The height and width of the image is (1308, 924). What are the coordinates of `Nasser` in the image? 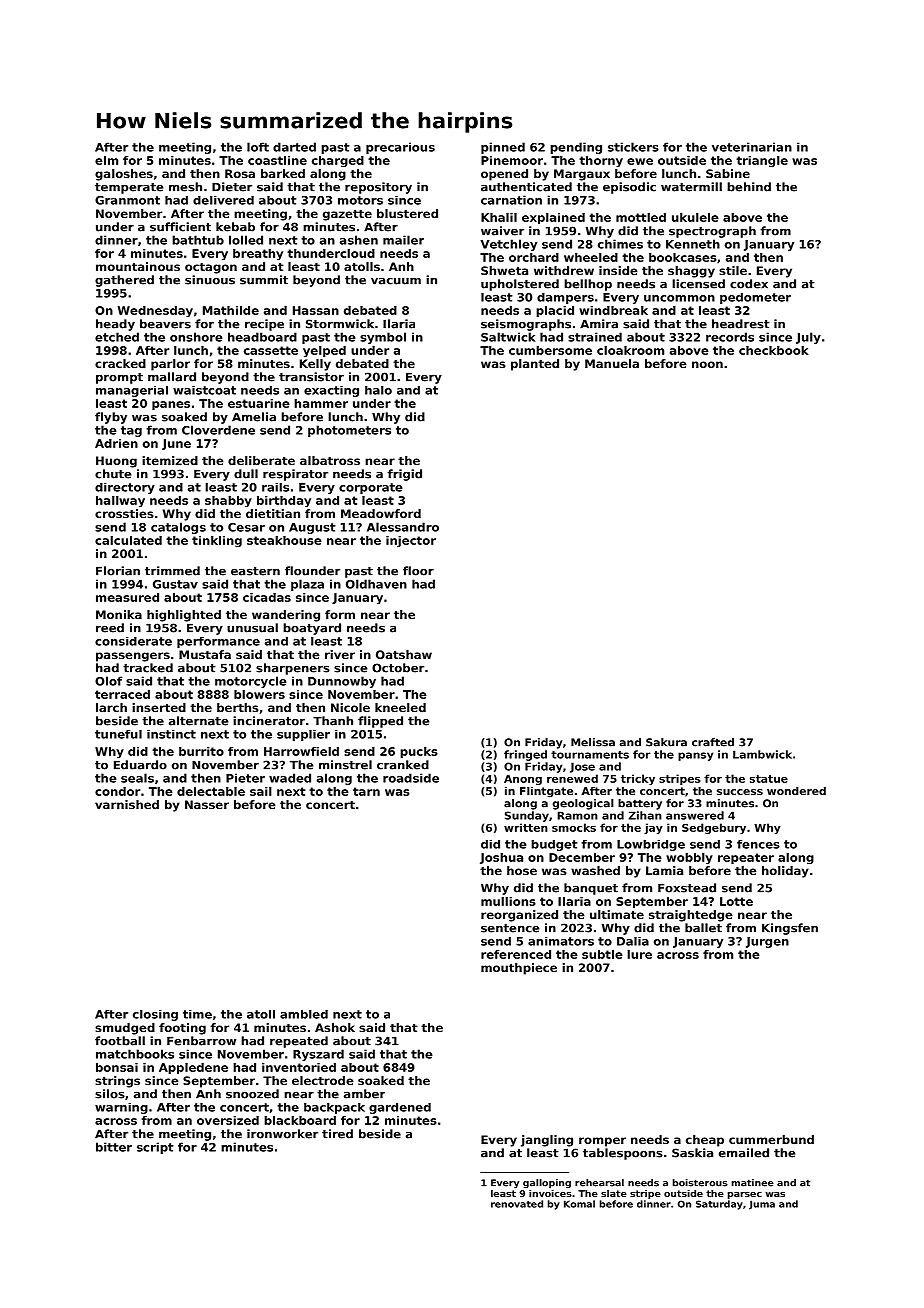 It's located at (207, 804).
